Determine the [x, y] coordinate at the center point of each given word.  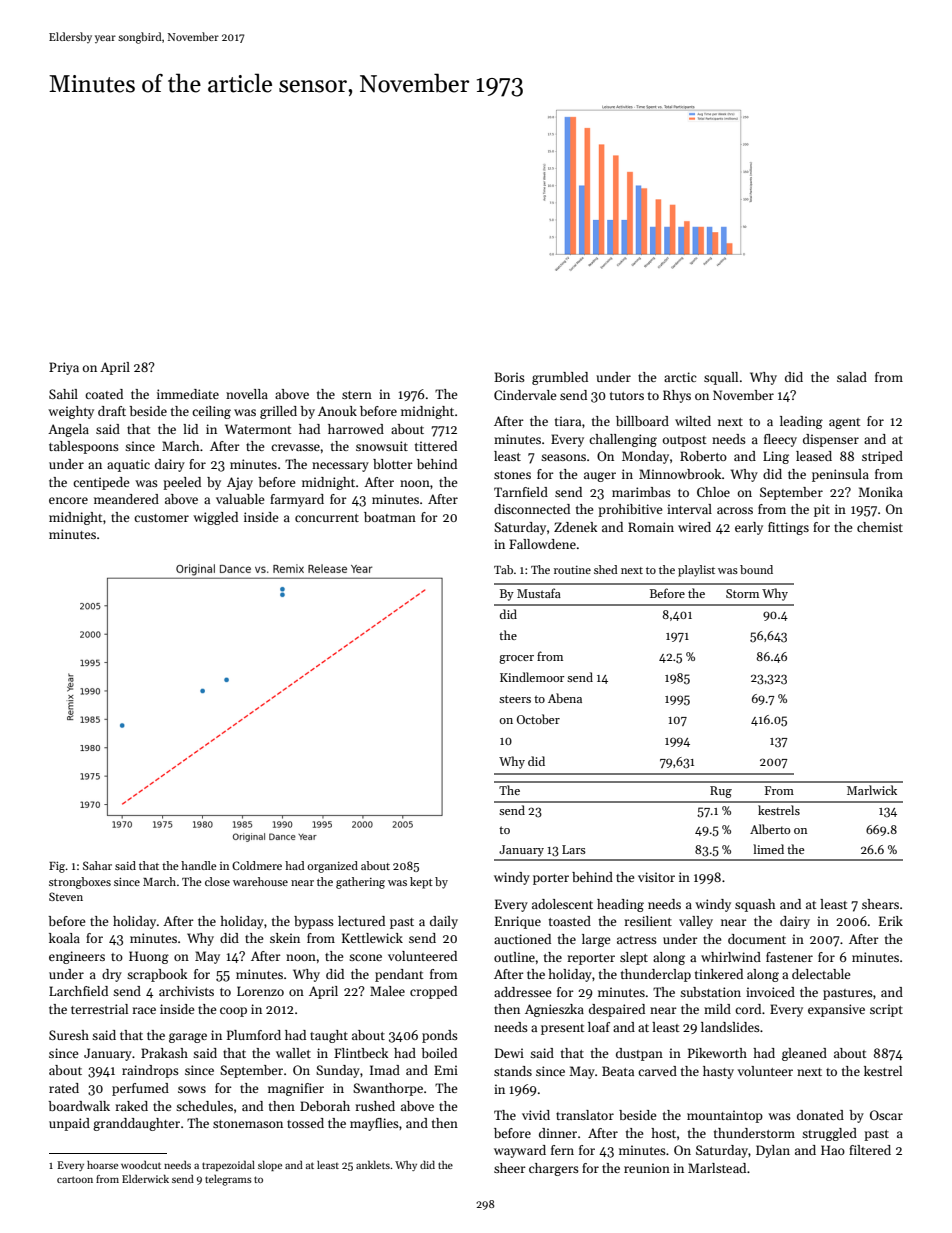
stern [357, 395]
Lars [574, 849]
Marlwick [872, 790]
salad [852, 377]
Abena [565, 698]
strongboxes [80, 883]
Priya [64, 368]
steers [515, 699]
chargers [554, 1169]
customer [161, 518]
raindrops [150, 1071]
